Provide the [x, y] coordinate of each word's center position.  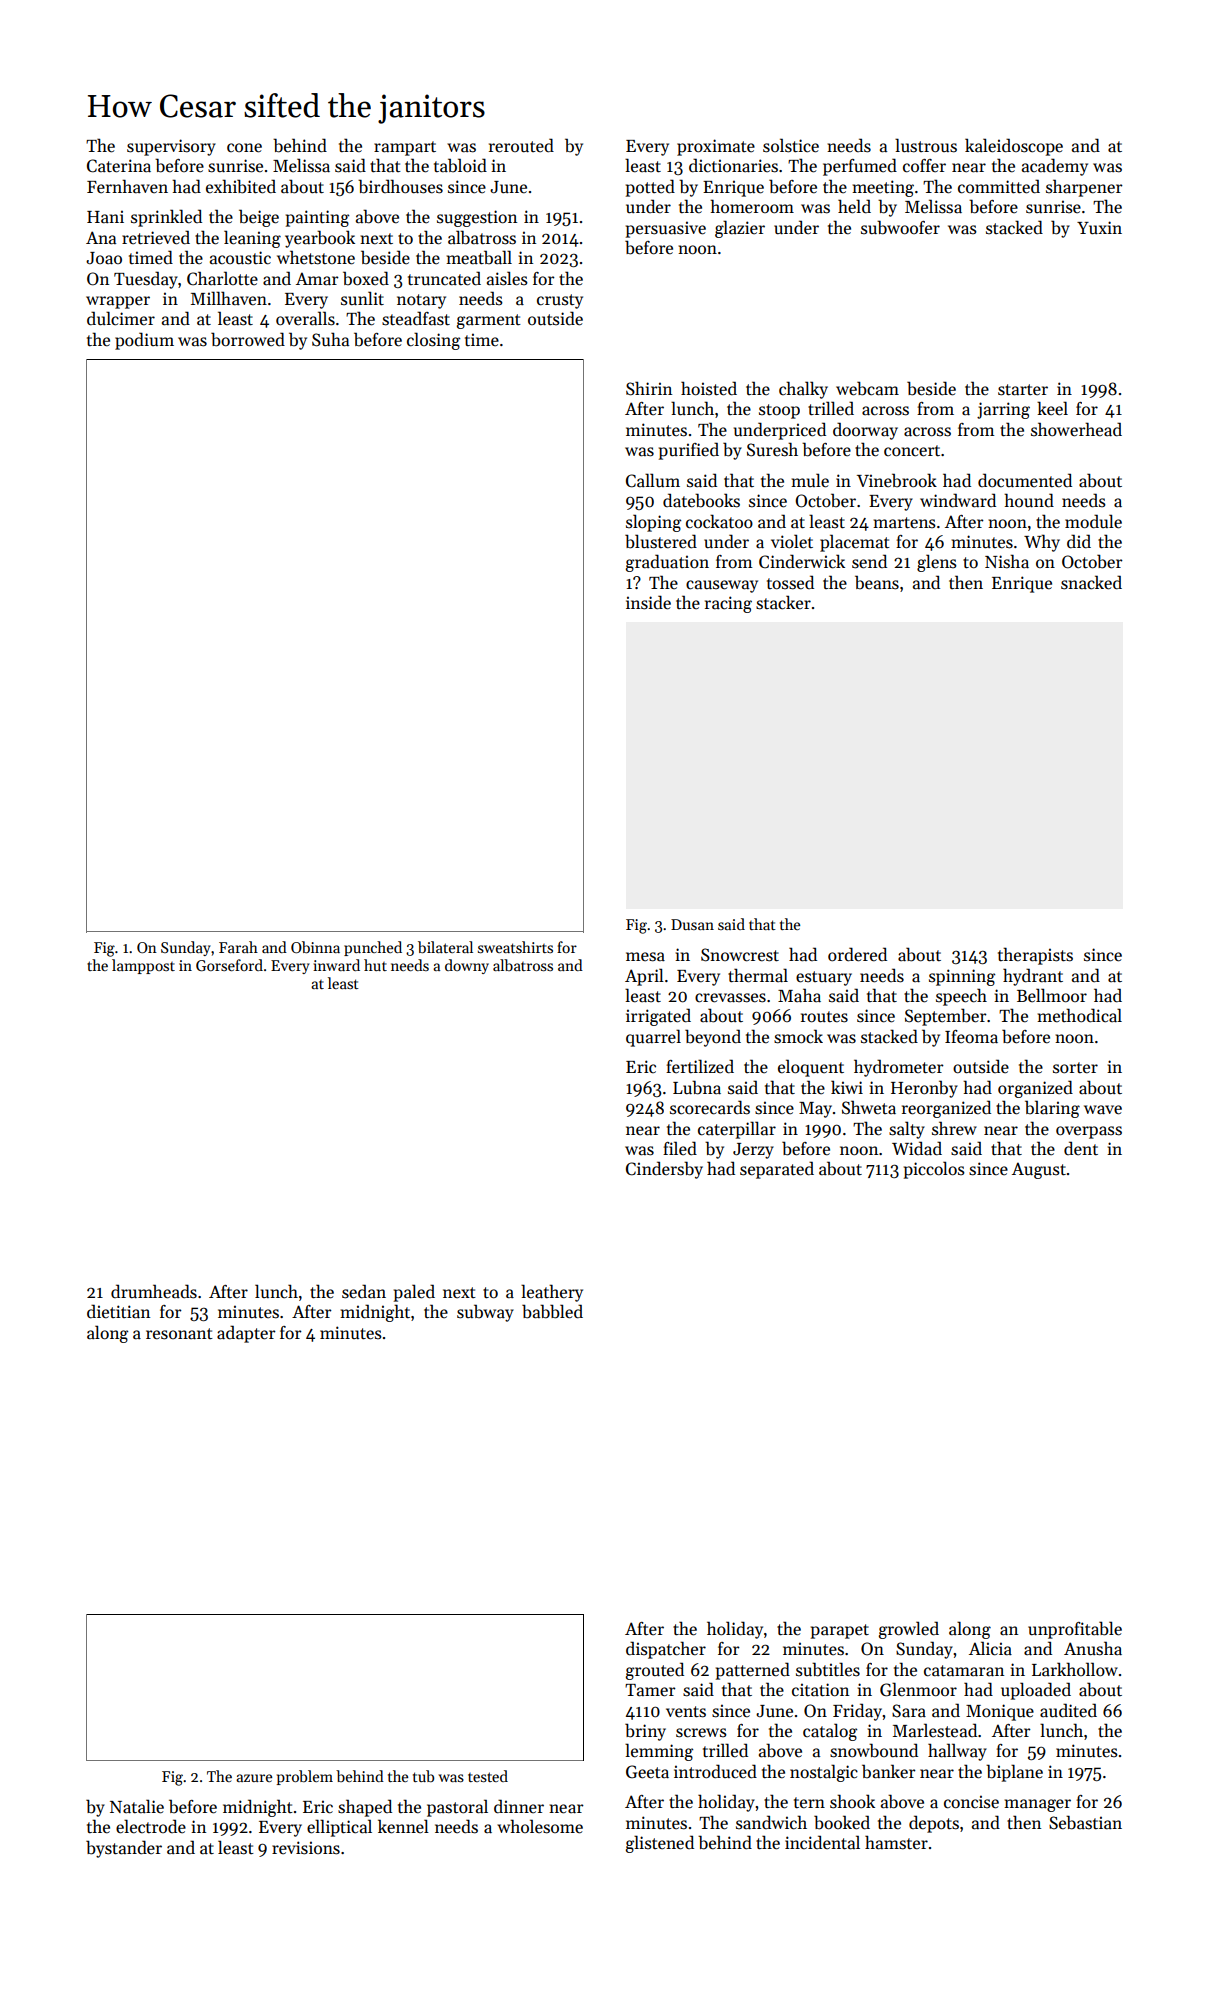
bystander [124, 1849]
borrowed [248, 339]
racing [728, 604]
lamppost [143, 966]
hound [1029, 500]
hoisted [709, 388]
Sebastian [1085, 1822]
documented [1025, 480]
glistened [660, 1844]
